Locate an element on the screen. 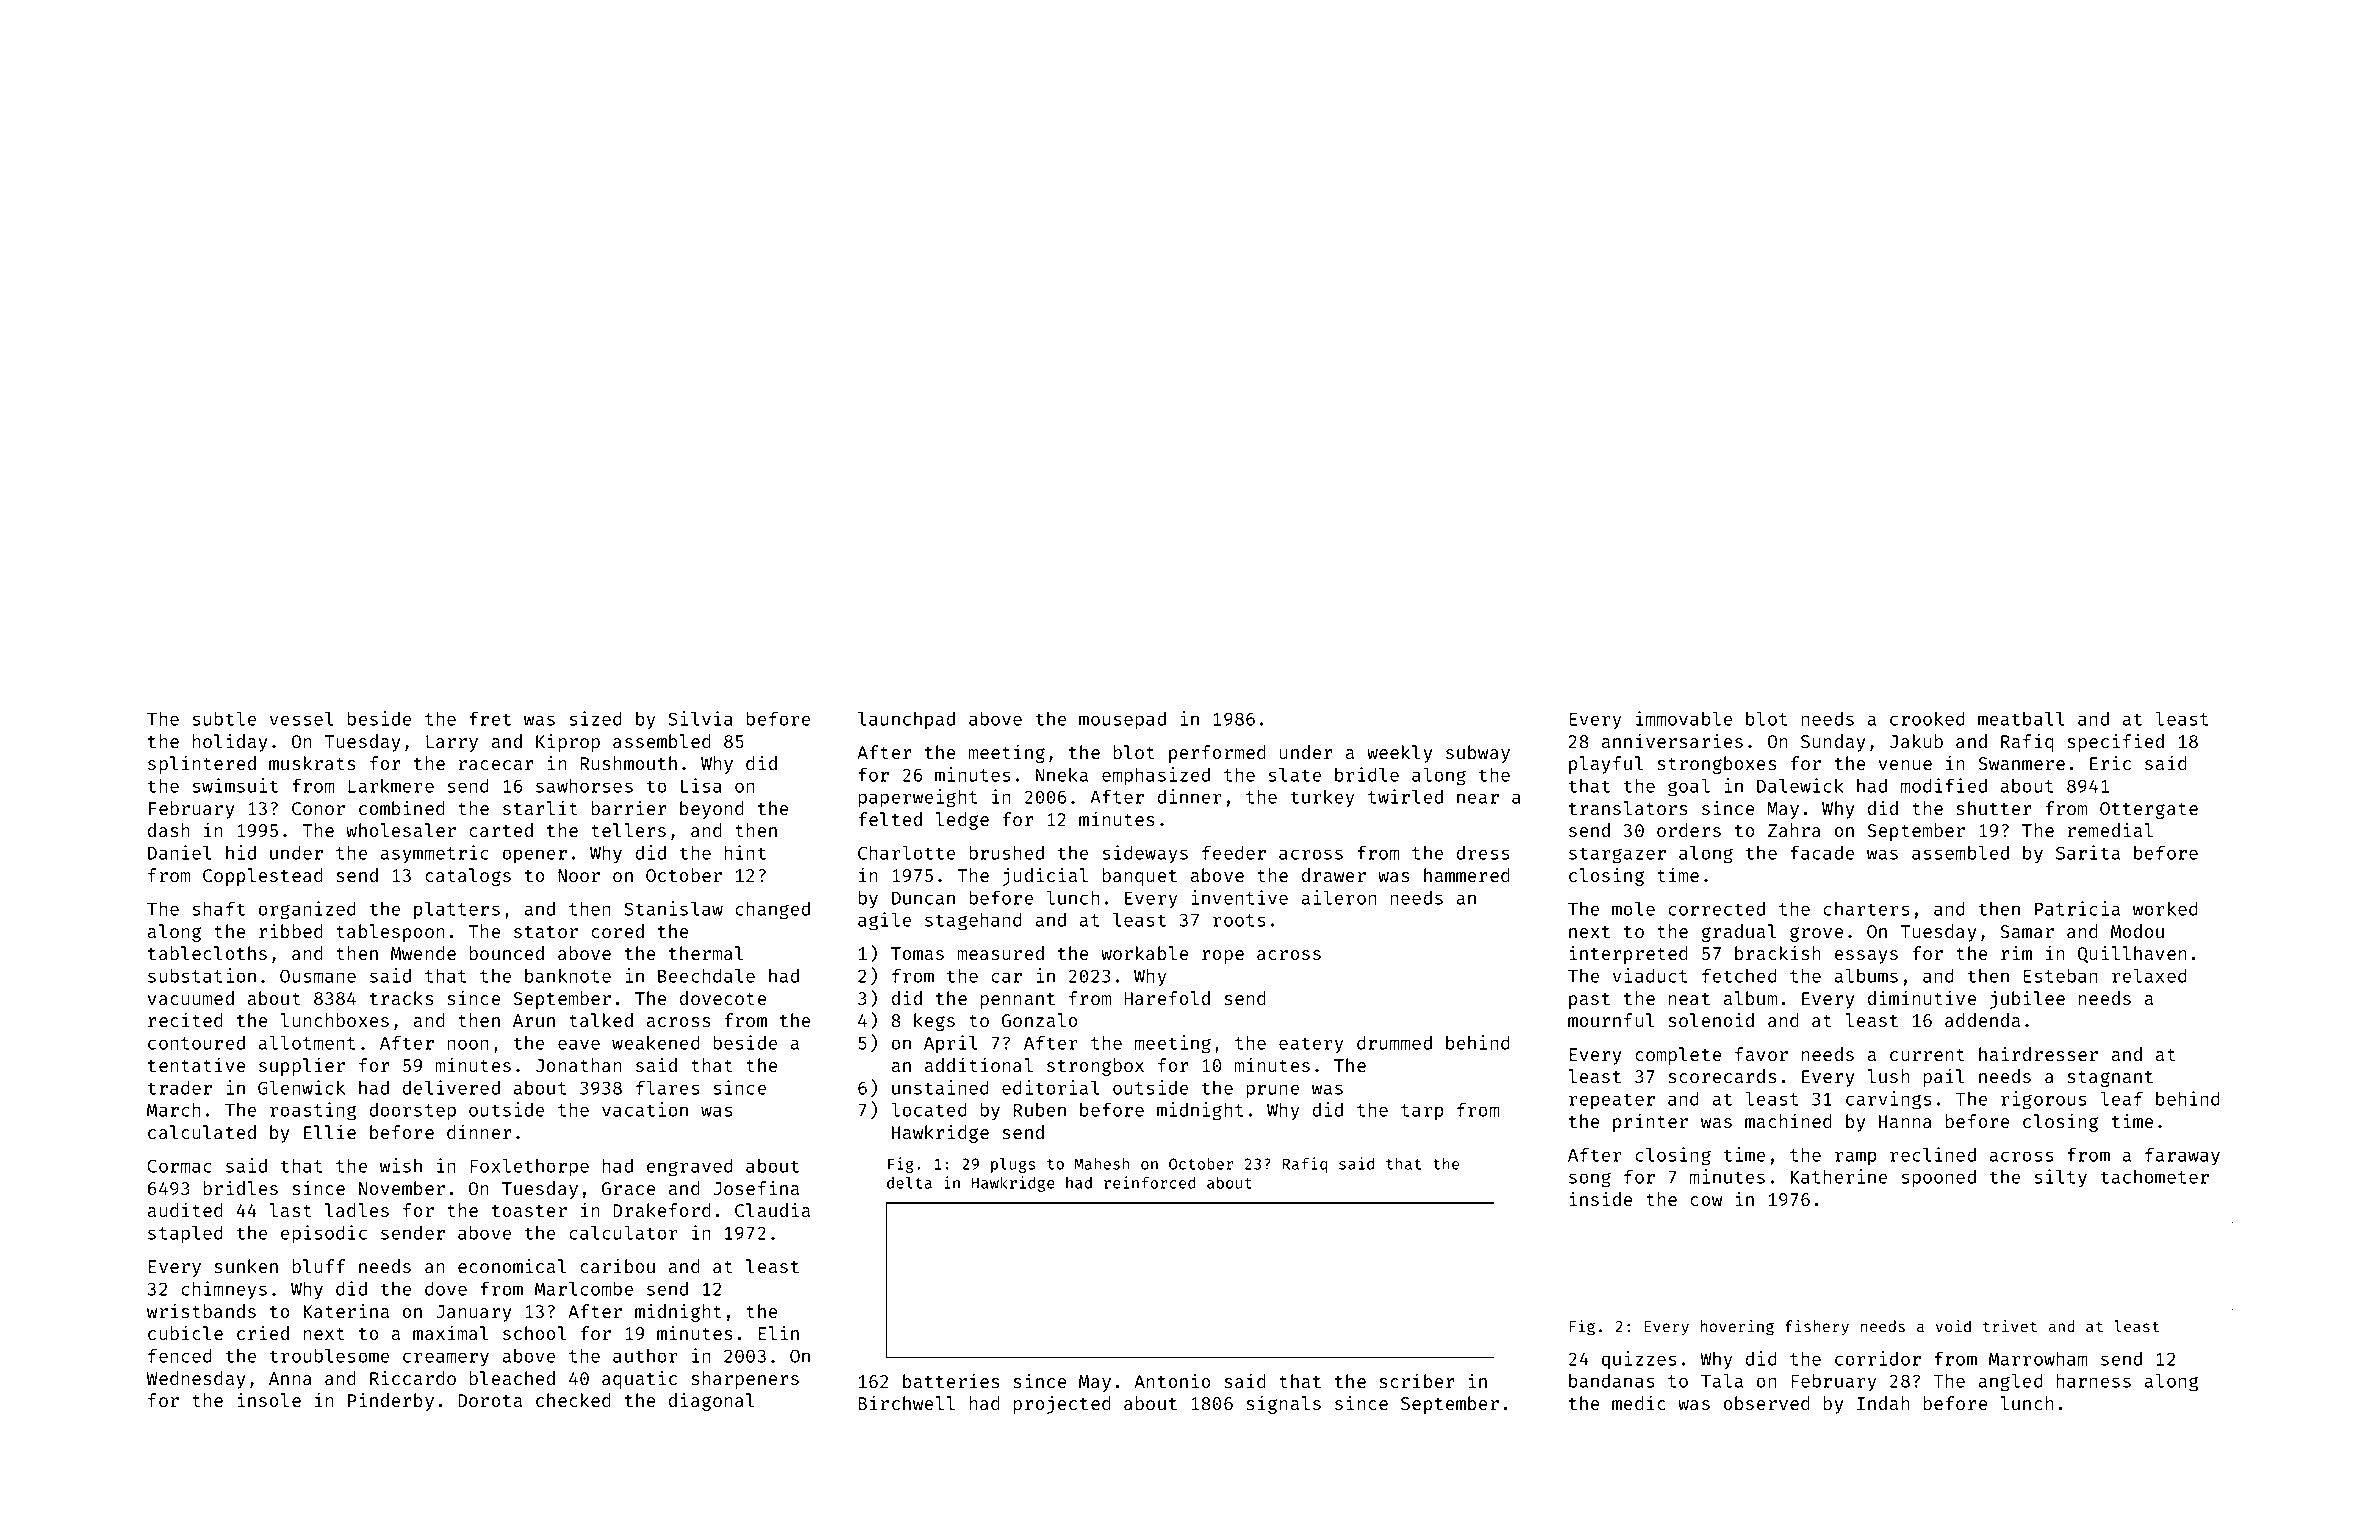  Indah is located at coordinates (1883, 1403).
